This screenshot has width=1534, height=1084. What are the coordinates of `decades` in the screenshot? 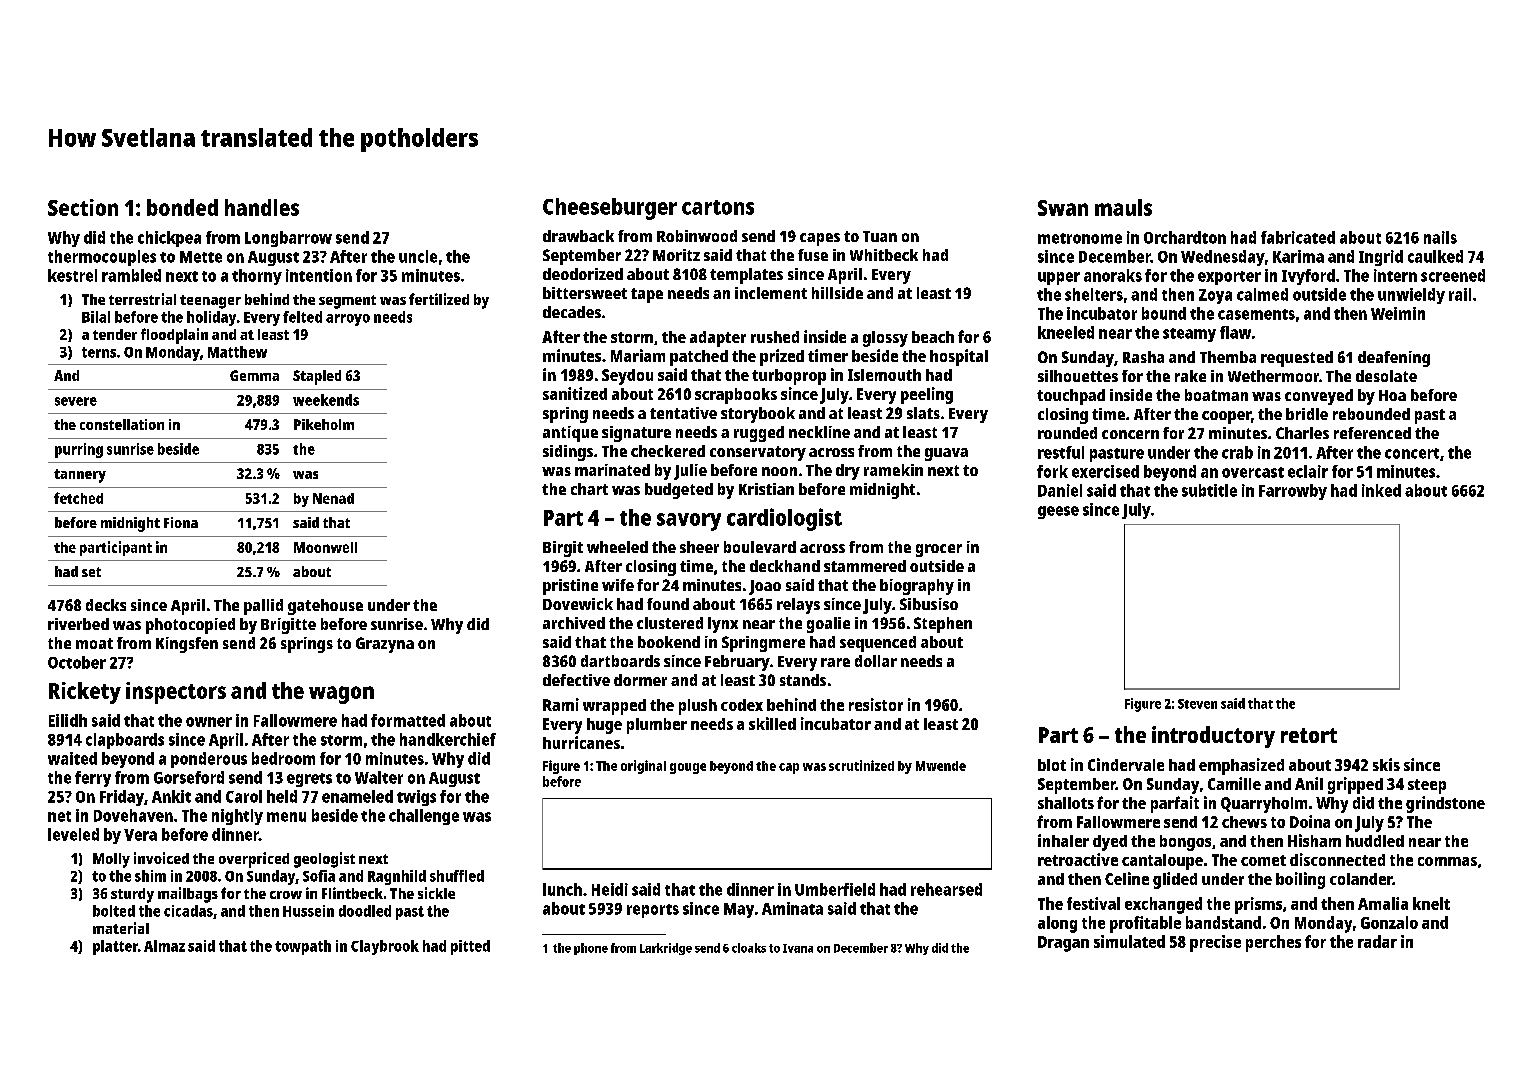 It's located at (572, 312).
